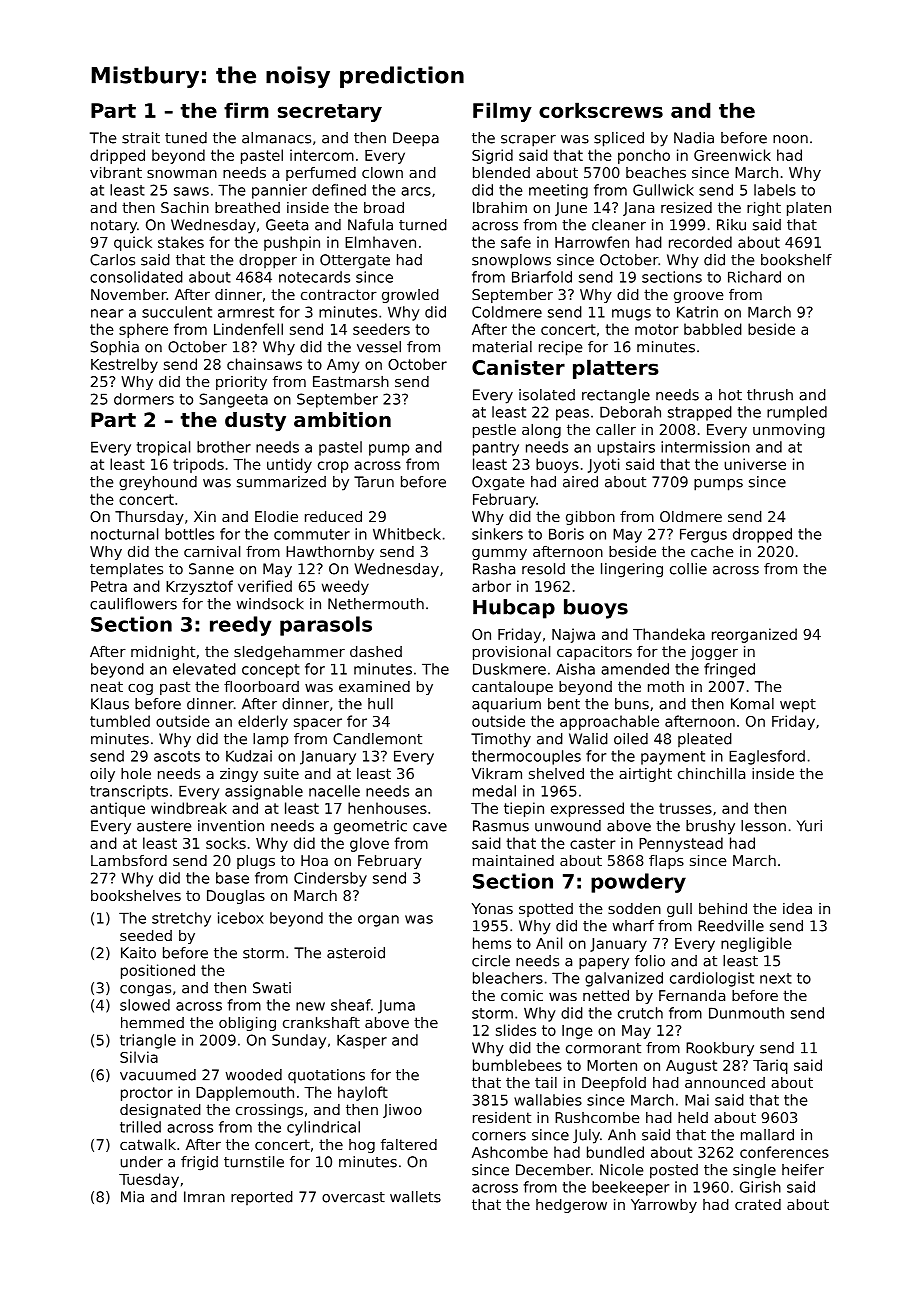 Image resolution: width=924 pixels, height=1308 pixels. What do you see at coordinates (694, 138) in the page?
I see `Nadia` at bounding box center [694, 138].
